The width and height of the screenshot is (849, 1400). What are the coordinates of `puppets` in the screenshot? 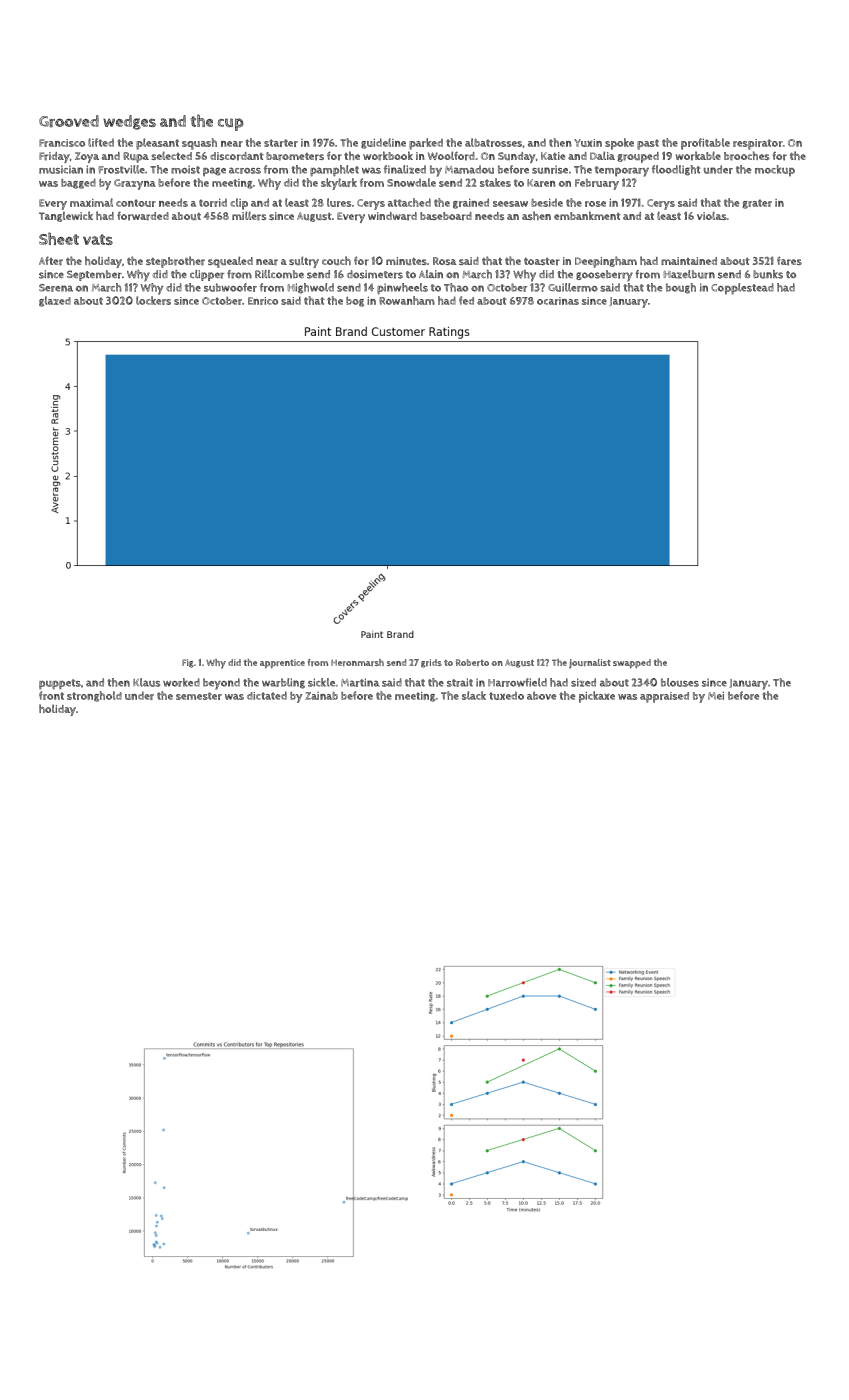 It's located at (60, 684).
